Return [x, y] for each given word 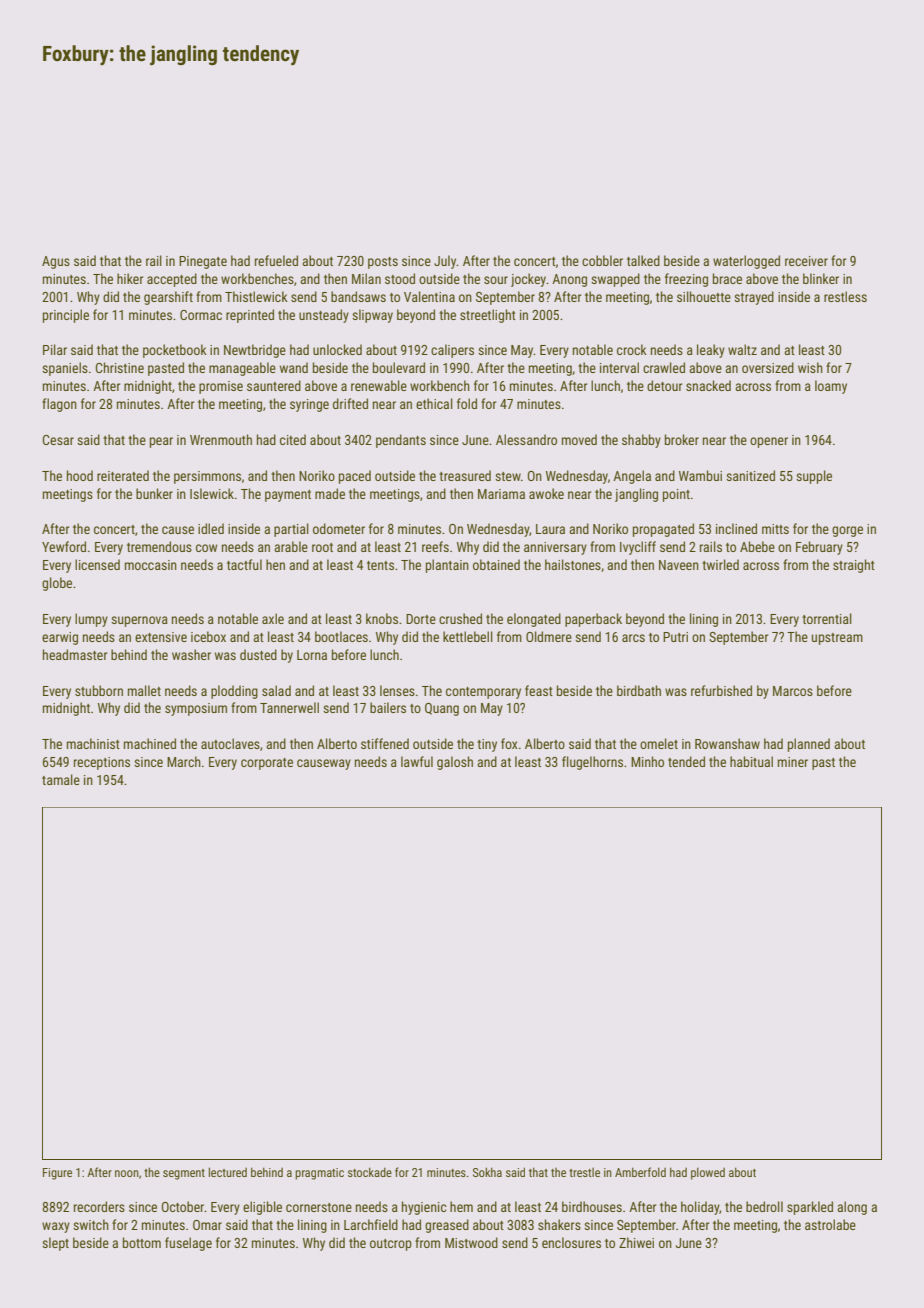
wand [294, 367]
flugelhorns [592, 763]
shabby [641, 441]
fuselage [188, 1244]
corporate [267, 764]
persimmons [207, 477]
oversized [768, 367]
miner [793, 762]
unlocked [337, 349]
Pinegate [203, 262]
